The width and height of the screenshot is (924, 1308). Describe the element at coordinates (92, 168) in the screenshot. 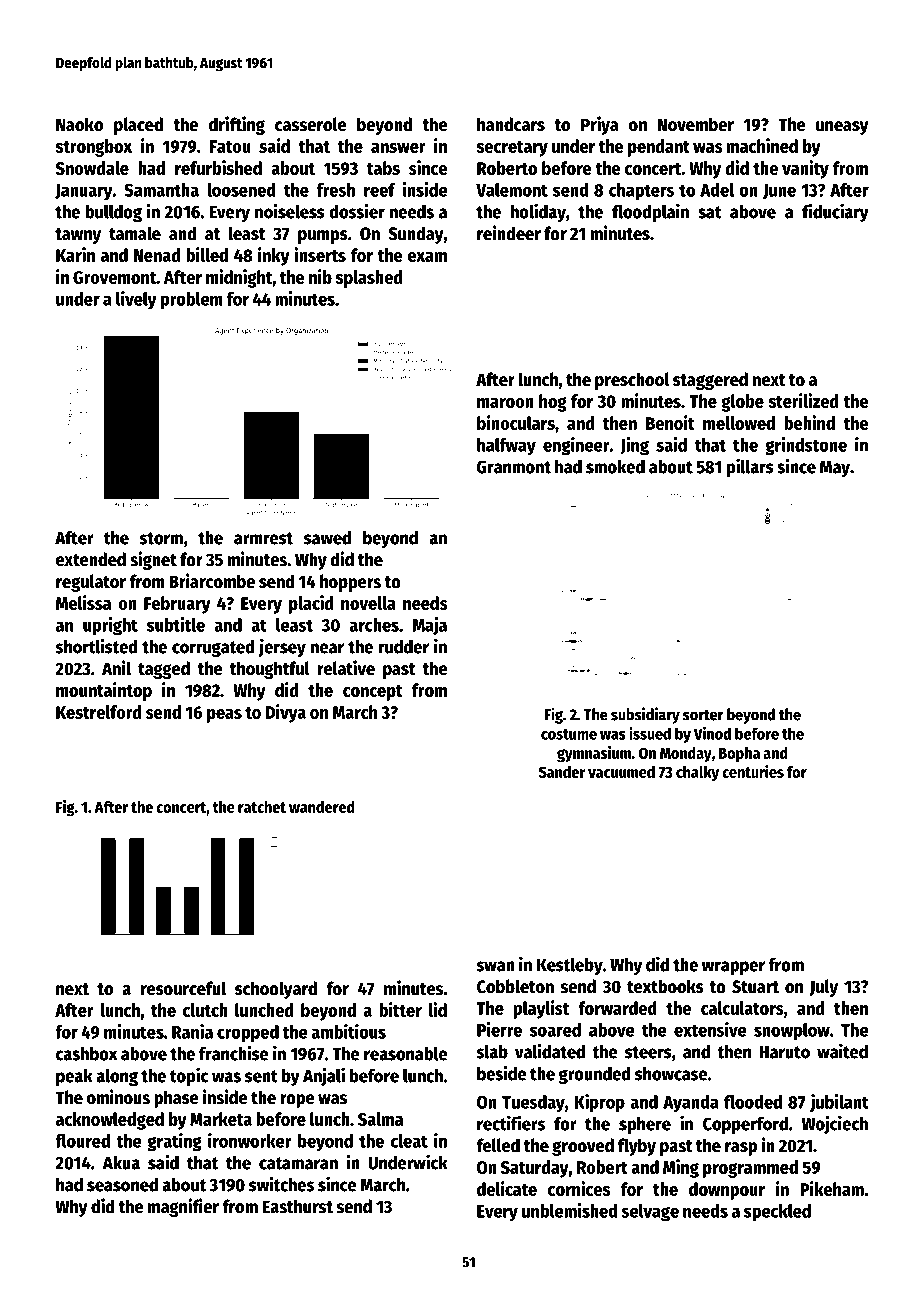

I see `Snowdale` at that location.
